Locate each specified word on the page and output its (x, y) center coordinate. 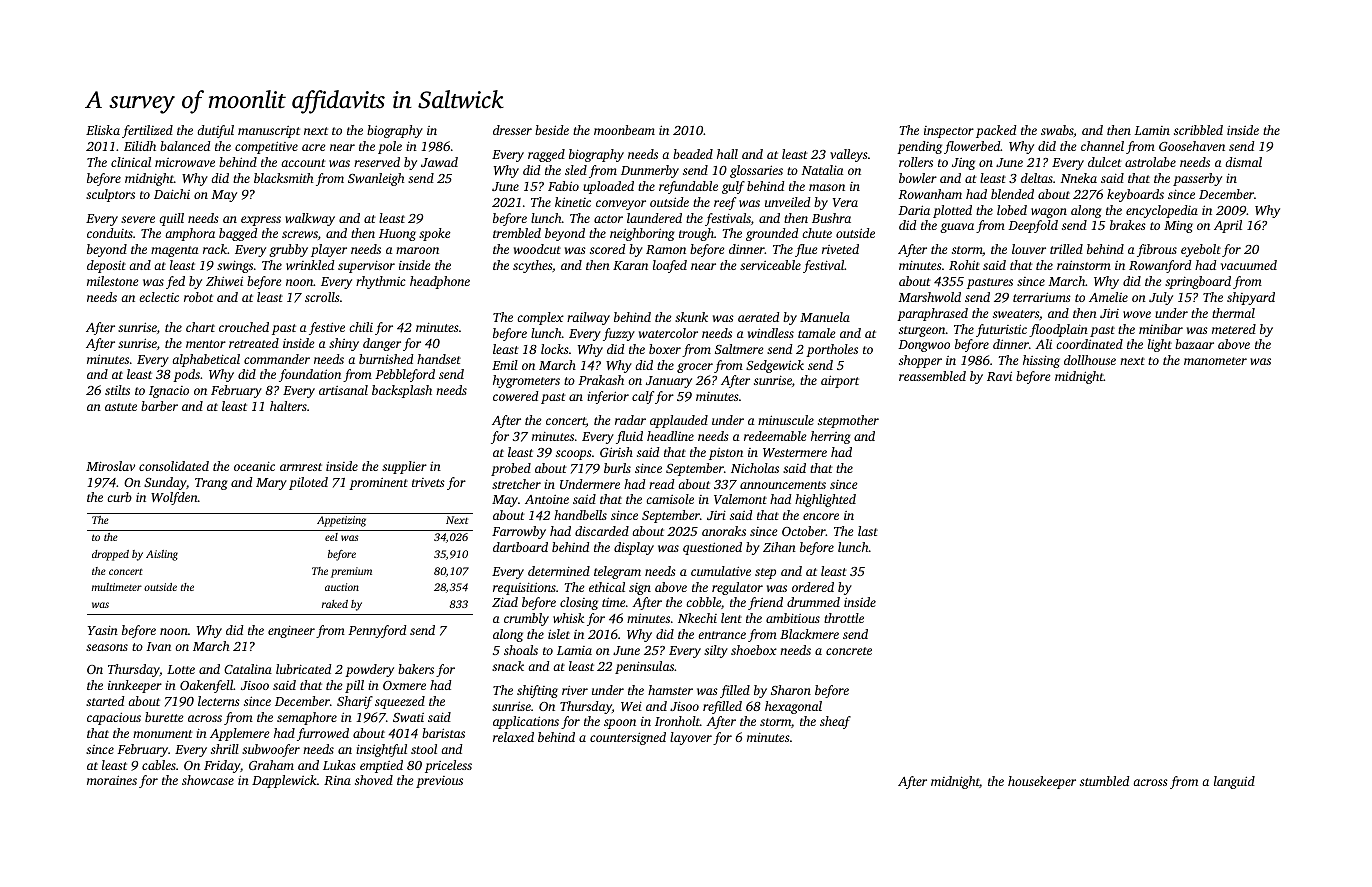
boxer (665, 349)
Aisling (162, 555)
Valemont (740, 499)
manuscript (269, 132)
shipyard (1251, 298)
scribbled (1198, 130)
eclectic (159, 297)
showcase (208, 780)
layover (691, 738)
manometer (1215, 361)
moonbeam (624, 130)
